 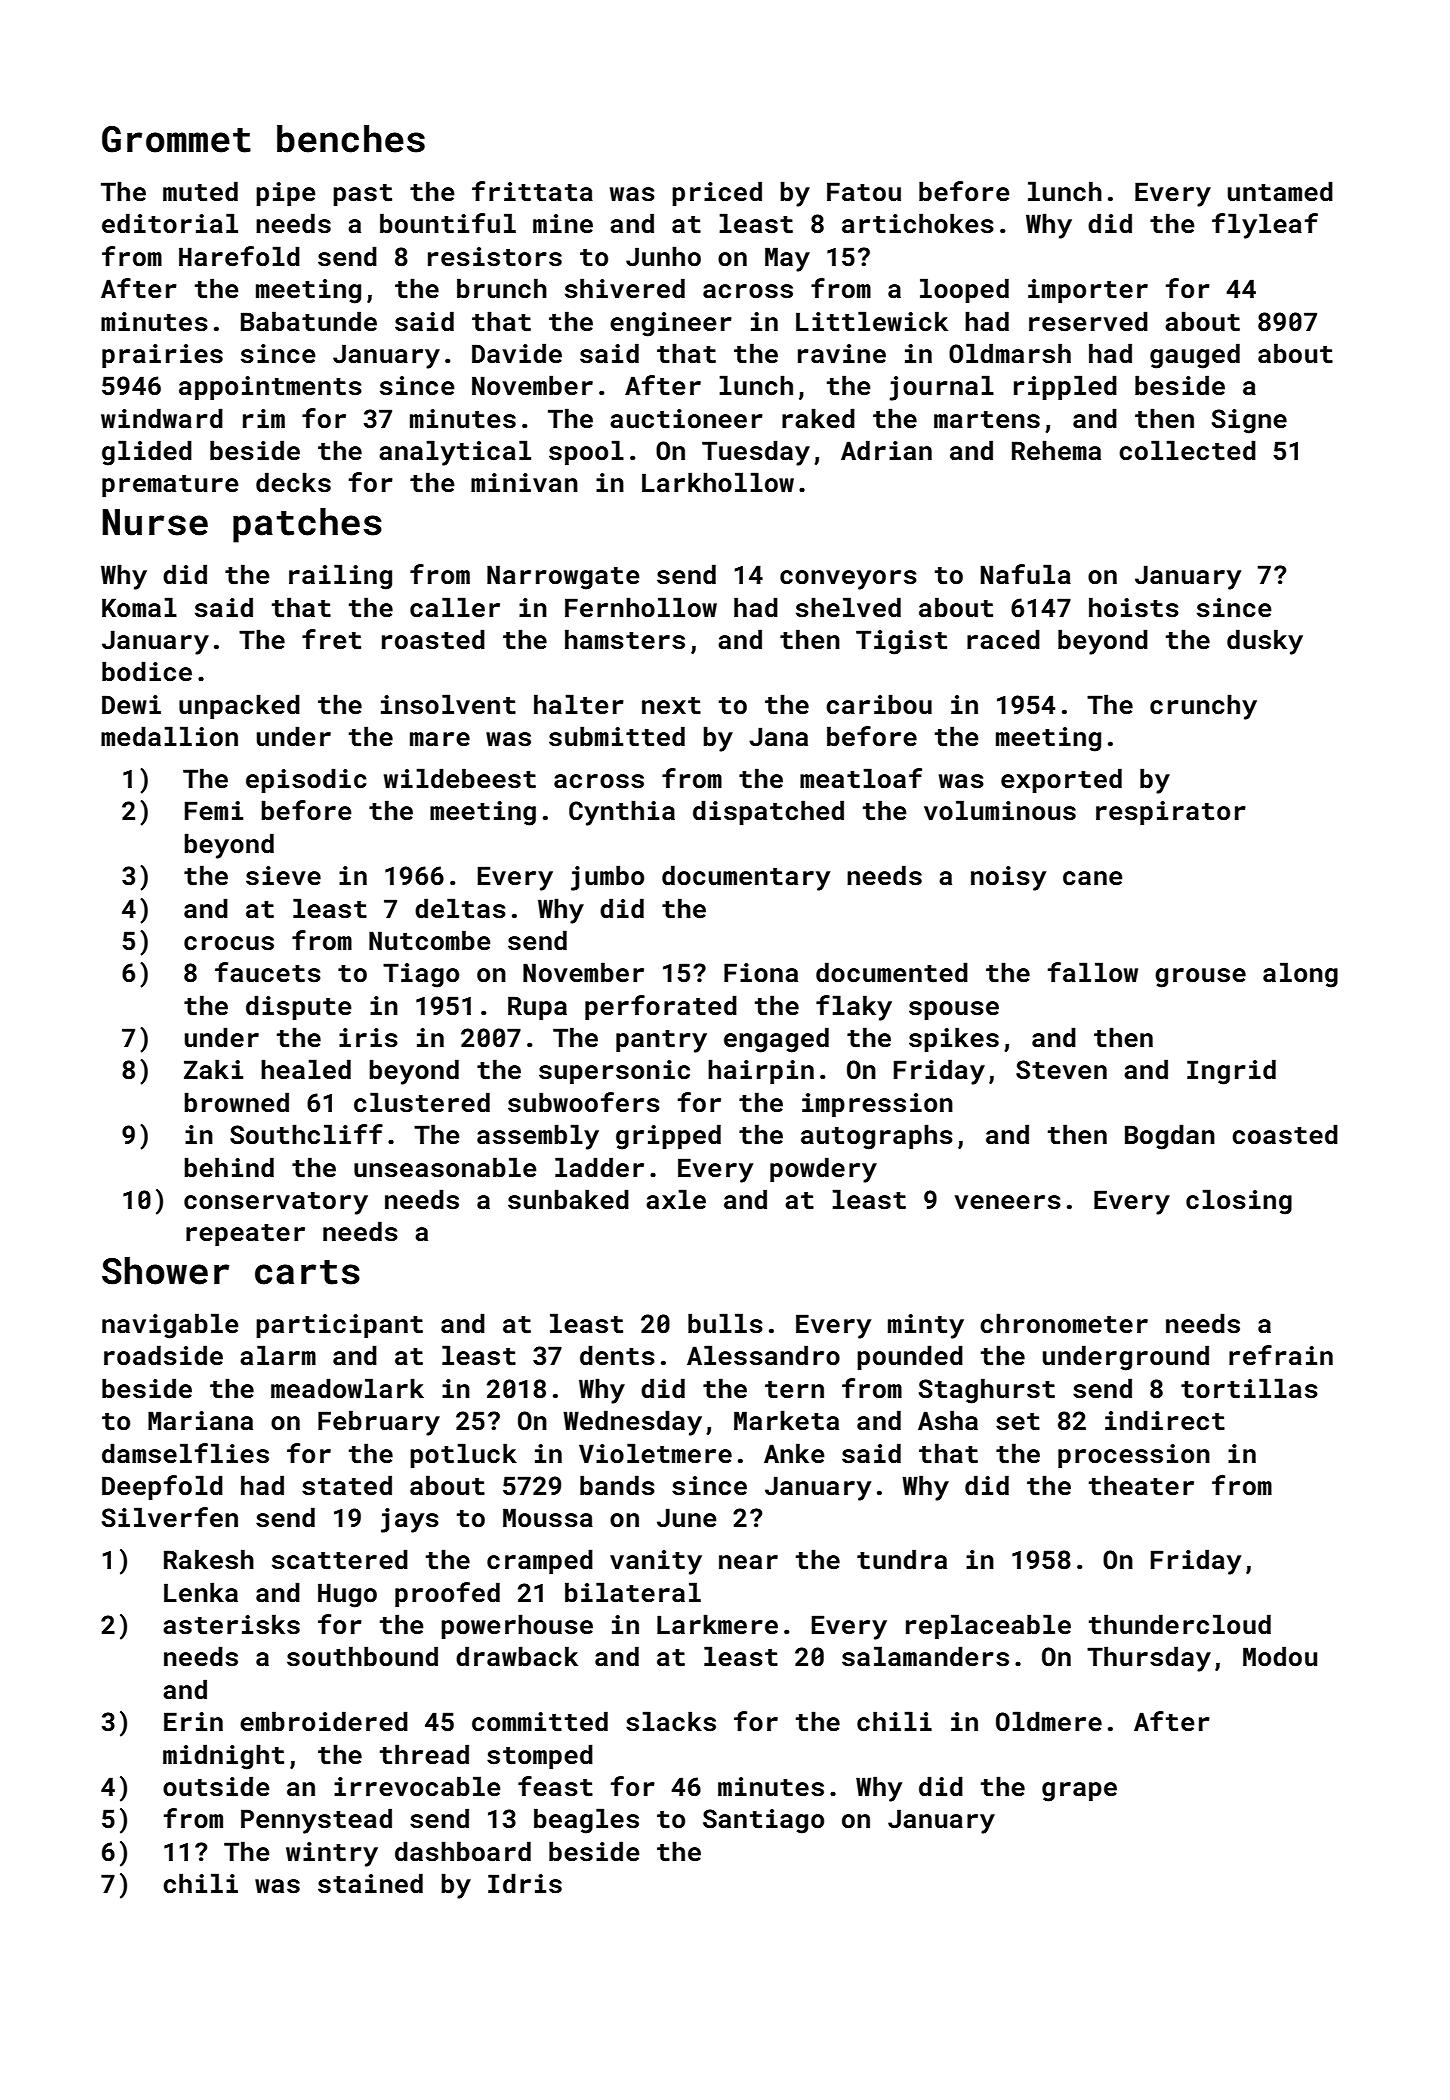 What do you see at coordinates (231, 1624) in the document?
I see `asterisks` at bounding box center [231, 1624].
